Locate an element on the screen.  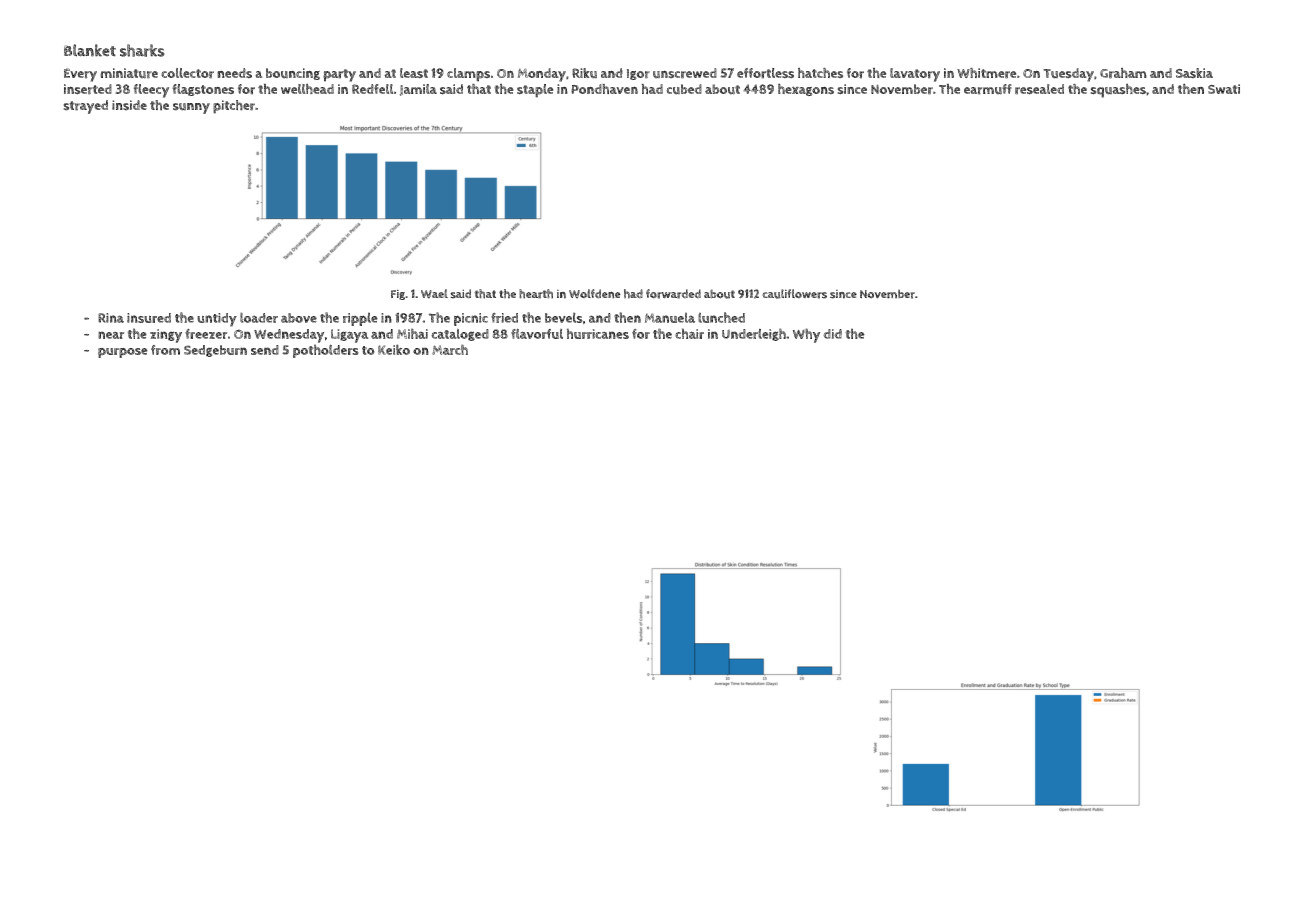
cauliflowers is located at coordinates (794, 294).
